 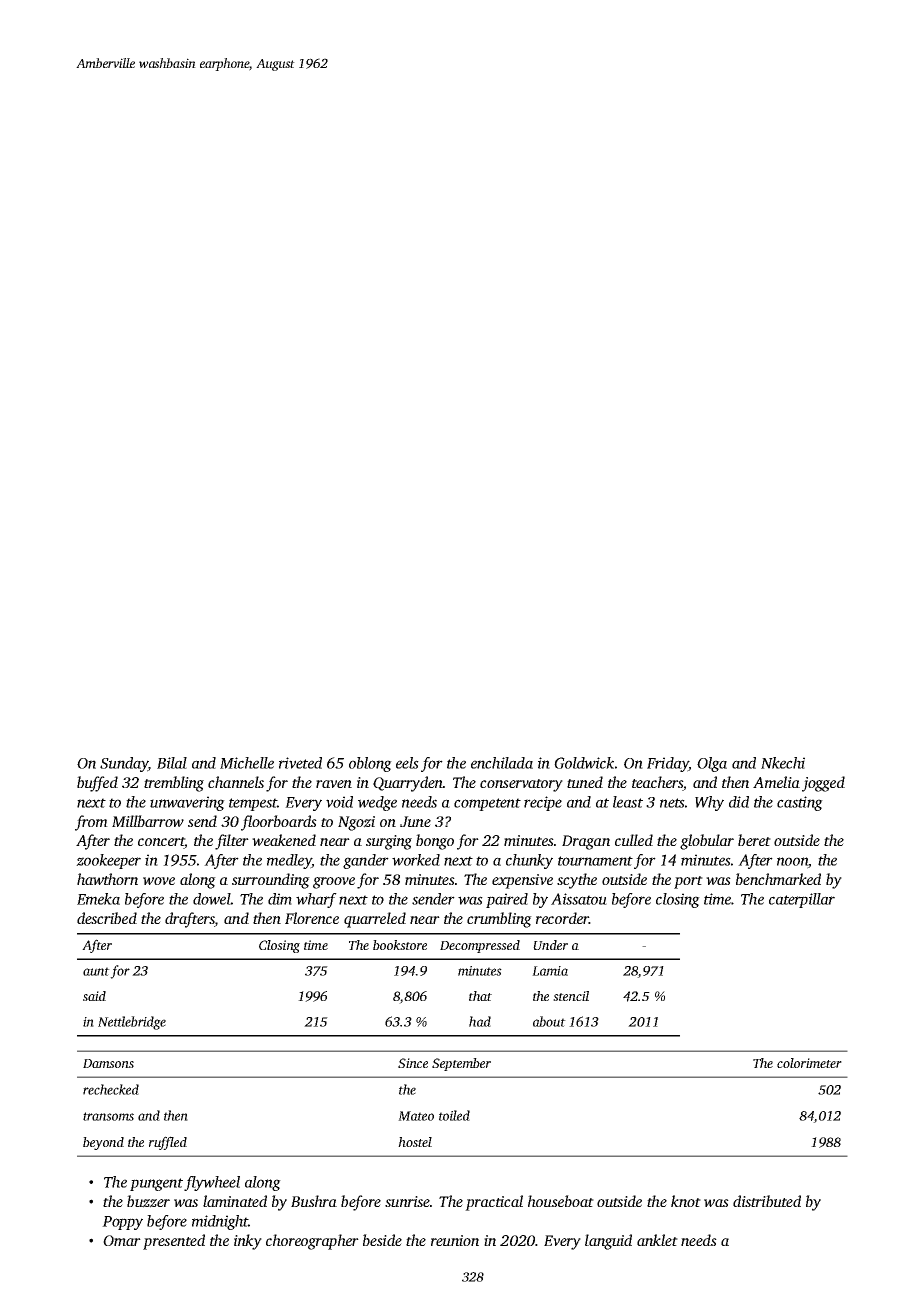 What do you see at coordinates (707, 842) in the page?
I see `globular` at bounding box center [707, 842].
